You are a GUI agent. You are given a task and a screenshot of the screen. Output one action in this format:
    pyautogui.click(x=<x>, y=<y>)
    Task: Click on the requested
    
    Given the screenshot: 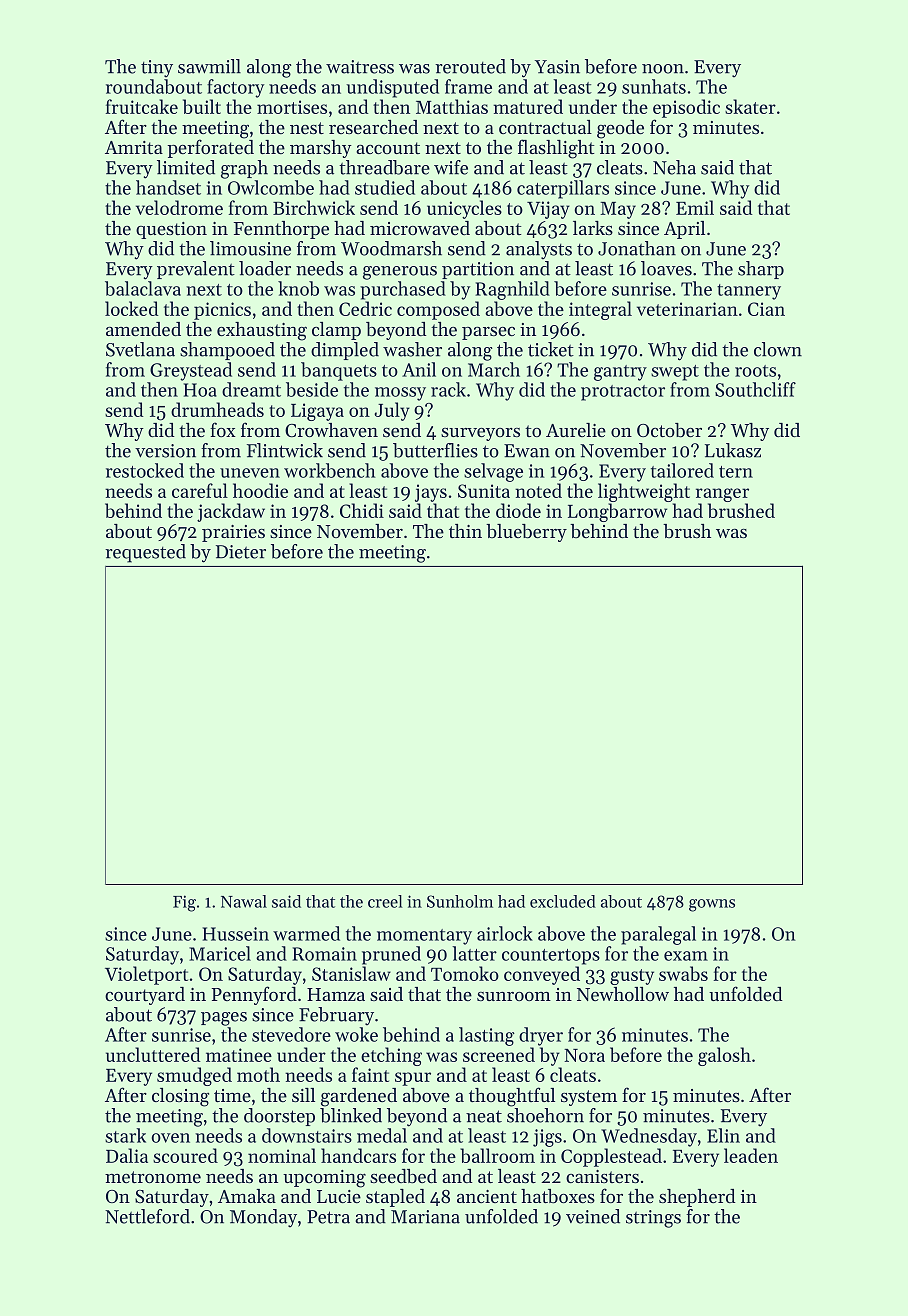 What is the action you would take?
    pyautogui.click(x=145, y=553)
